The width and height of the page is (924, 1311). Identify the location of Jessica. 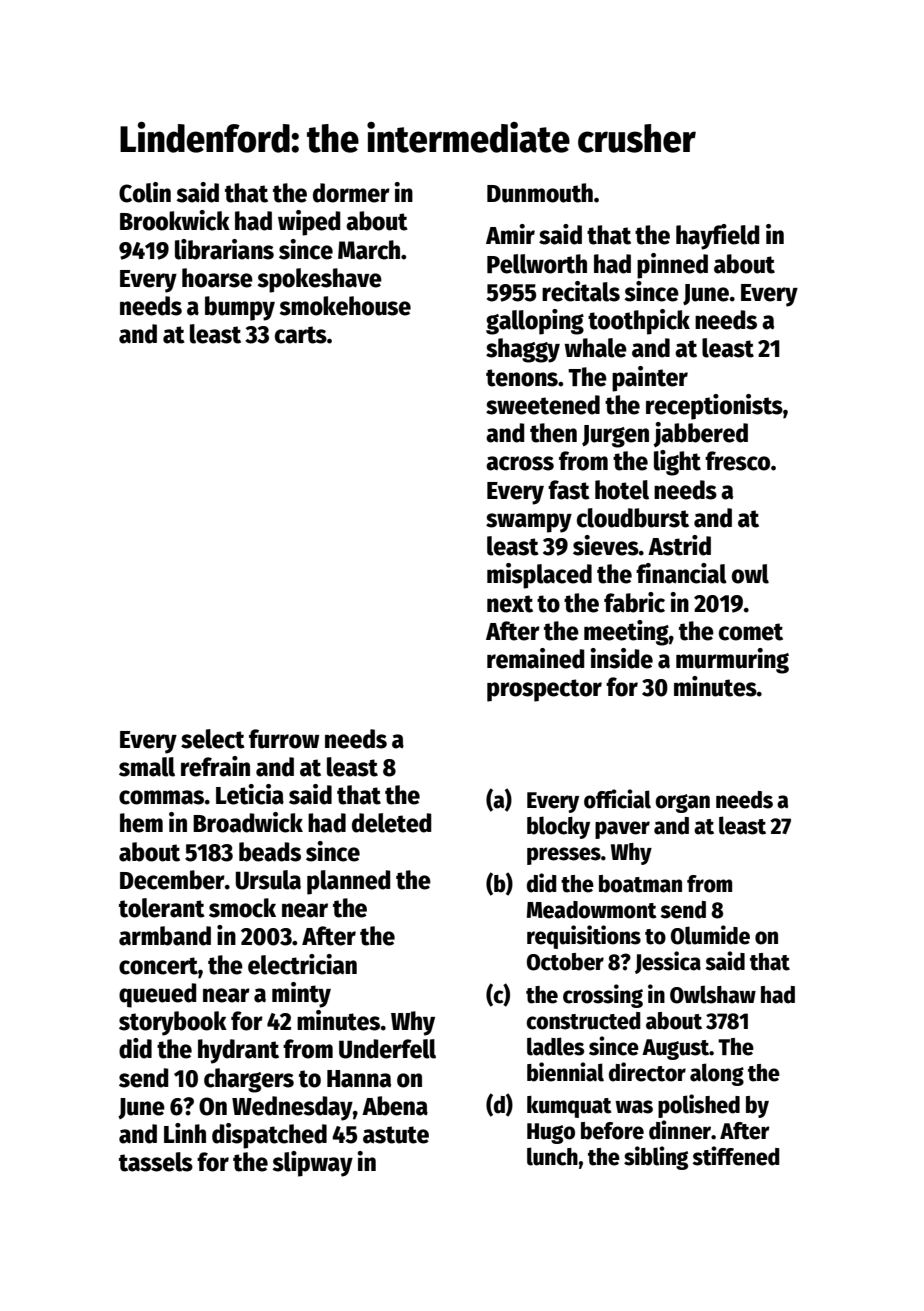
(668, 962).
